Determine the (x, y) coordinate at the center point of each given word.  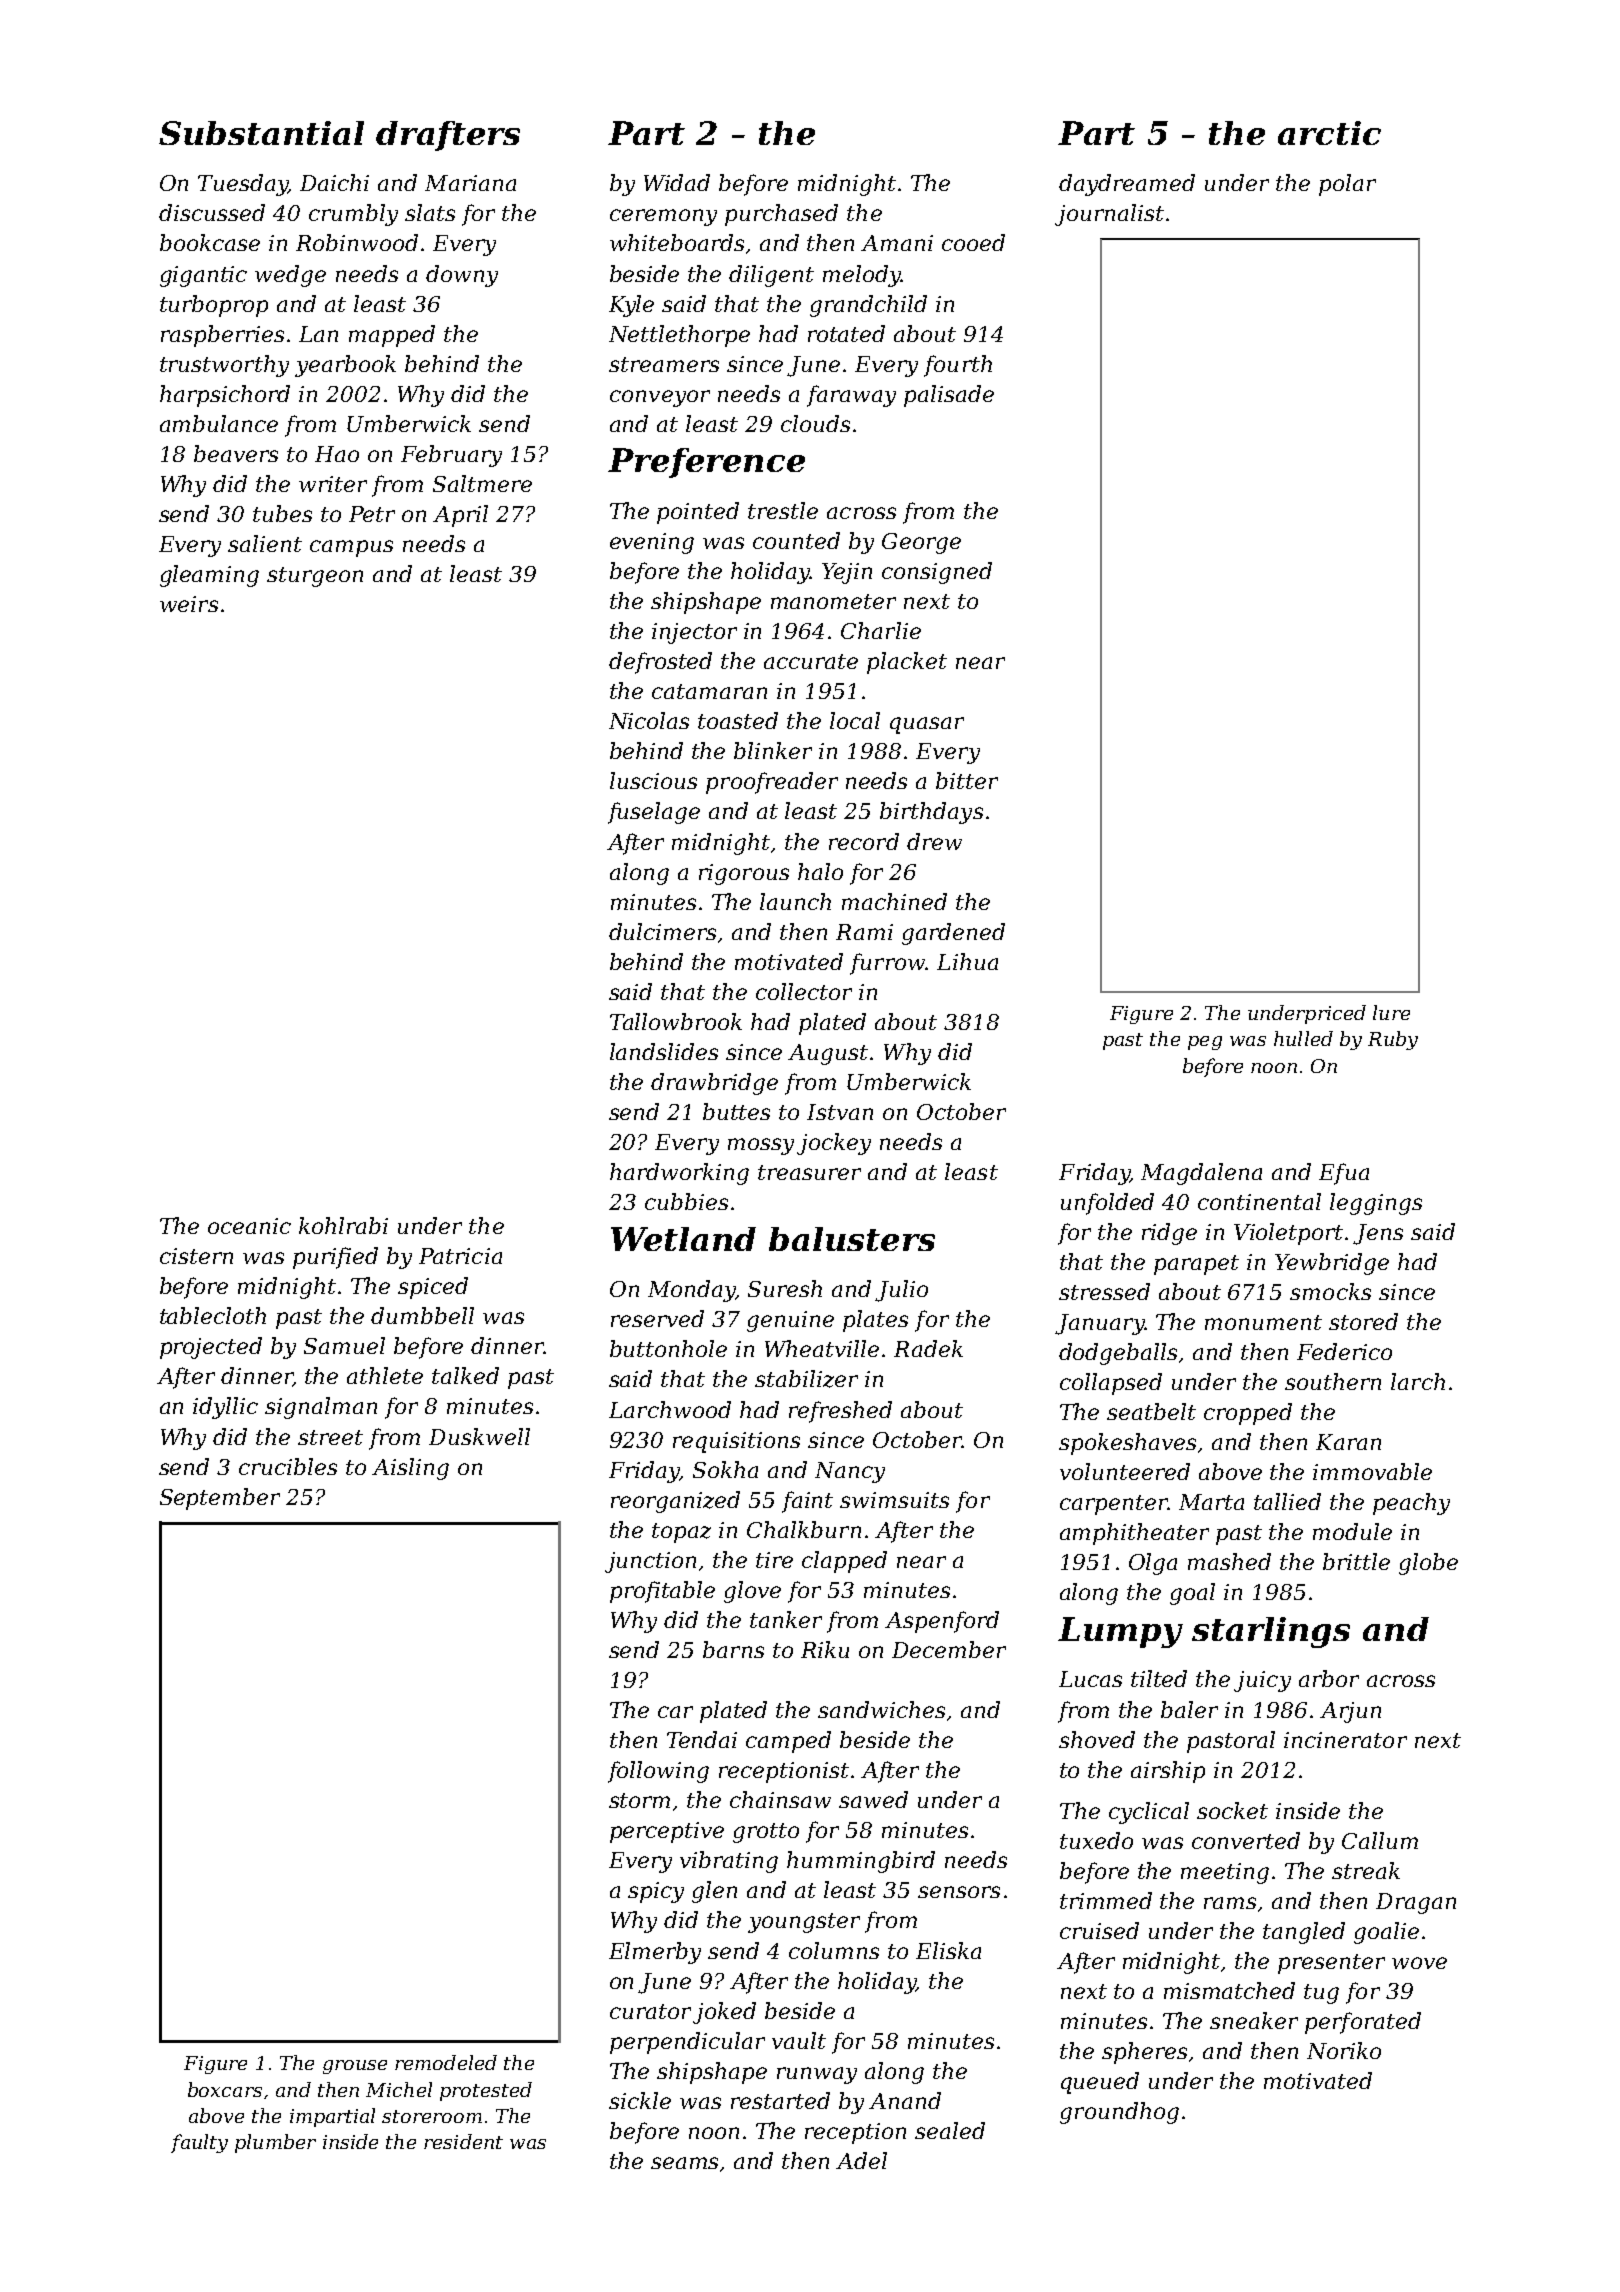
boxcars (225, 2089)
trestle (783, 510)
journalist (1109, 215)
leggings (1376, 1204)
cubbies (686, 1201)
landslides (664, 1051)
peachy (1411, 1504)
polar (1347, 185)
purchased (781, 215)
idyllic (225, 1408)
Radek (928, 1348)
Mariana (470, 183)
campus (351, 548)
